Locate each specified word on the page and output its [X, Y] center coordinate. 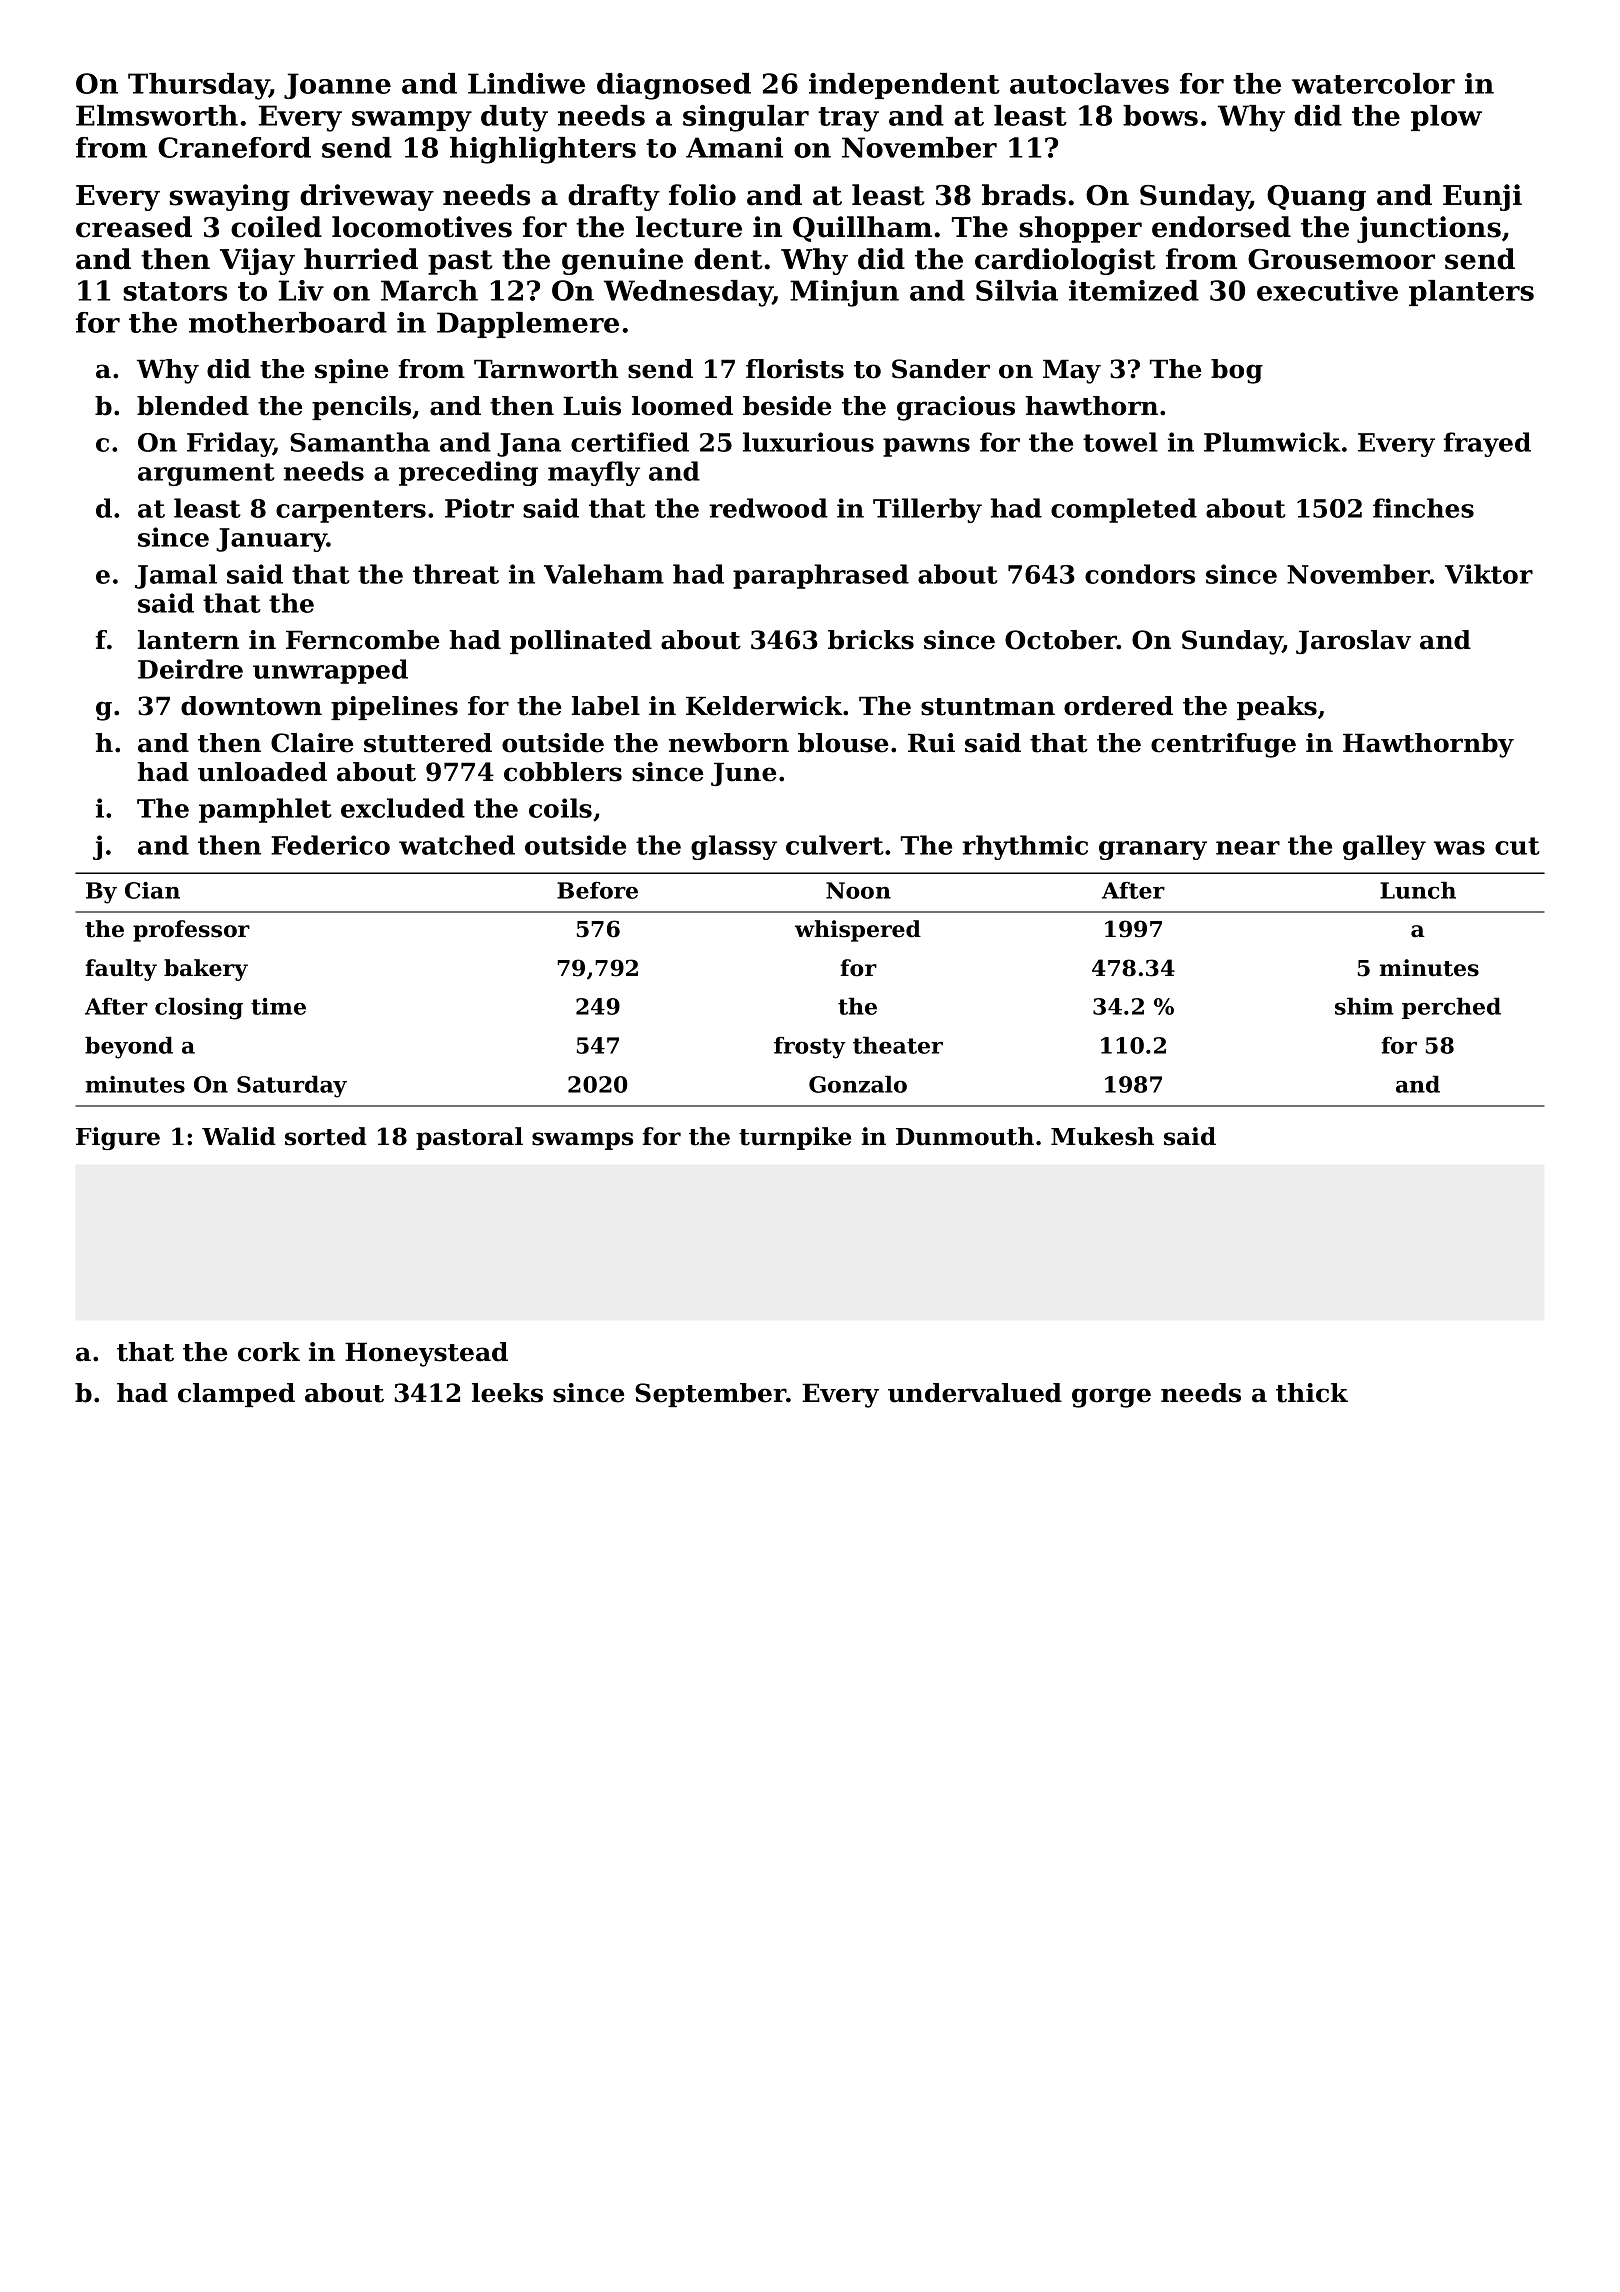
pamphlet [265, 810]
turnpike [795, 1138]
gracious [956, 408]
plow [1446, 118]
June [743, 774]
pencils [361, 408]
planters [1471, 293]
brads [1024, 195]
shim [1364, 1006]
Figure [118, 1138]
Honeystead [426, 1354]
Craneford [234, 147]
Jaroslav [1353, 642]
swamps [582, 1141]
